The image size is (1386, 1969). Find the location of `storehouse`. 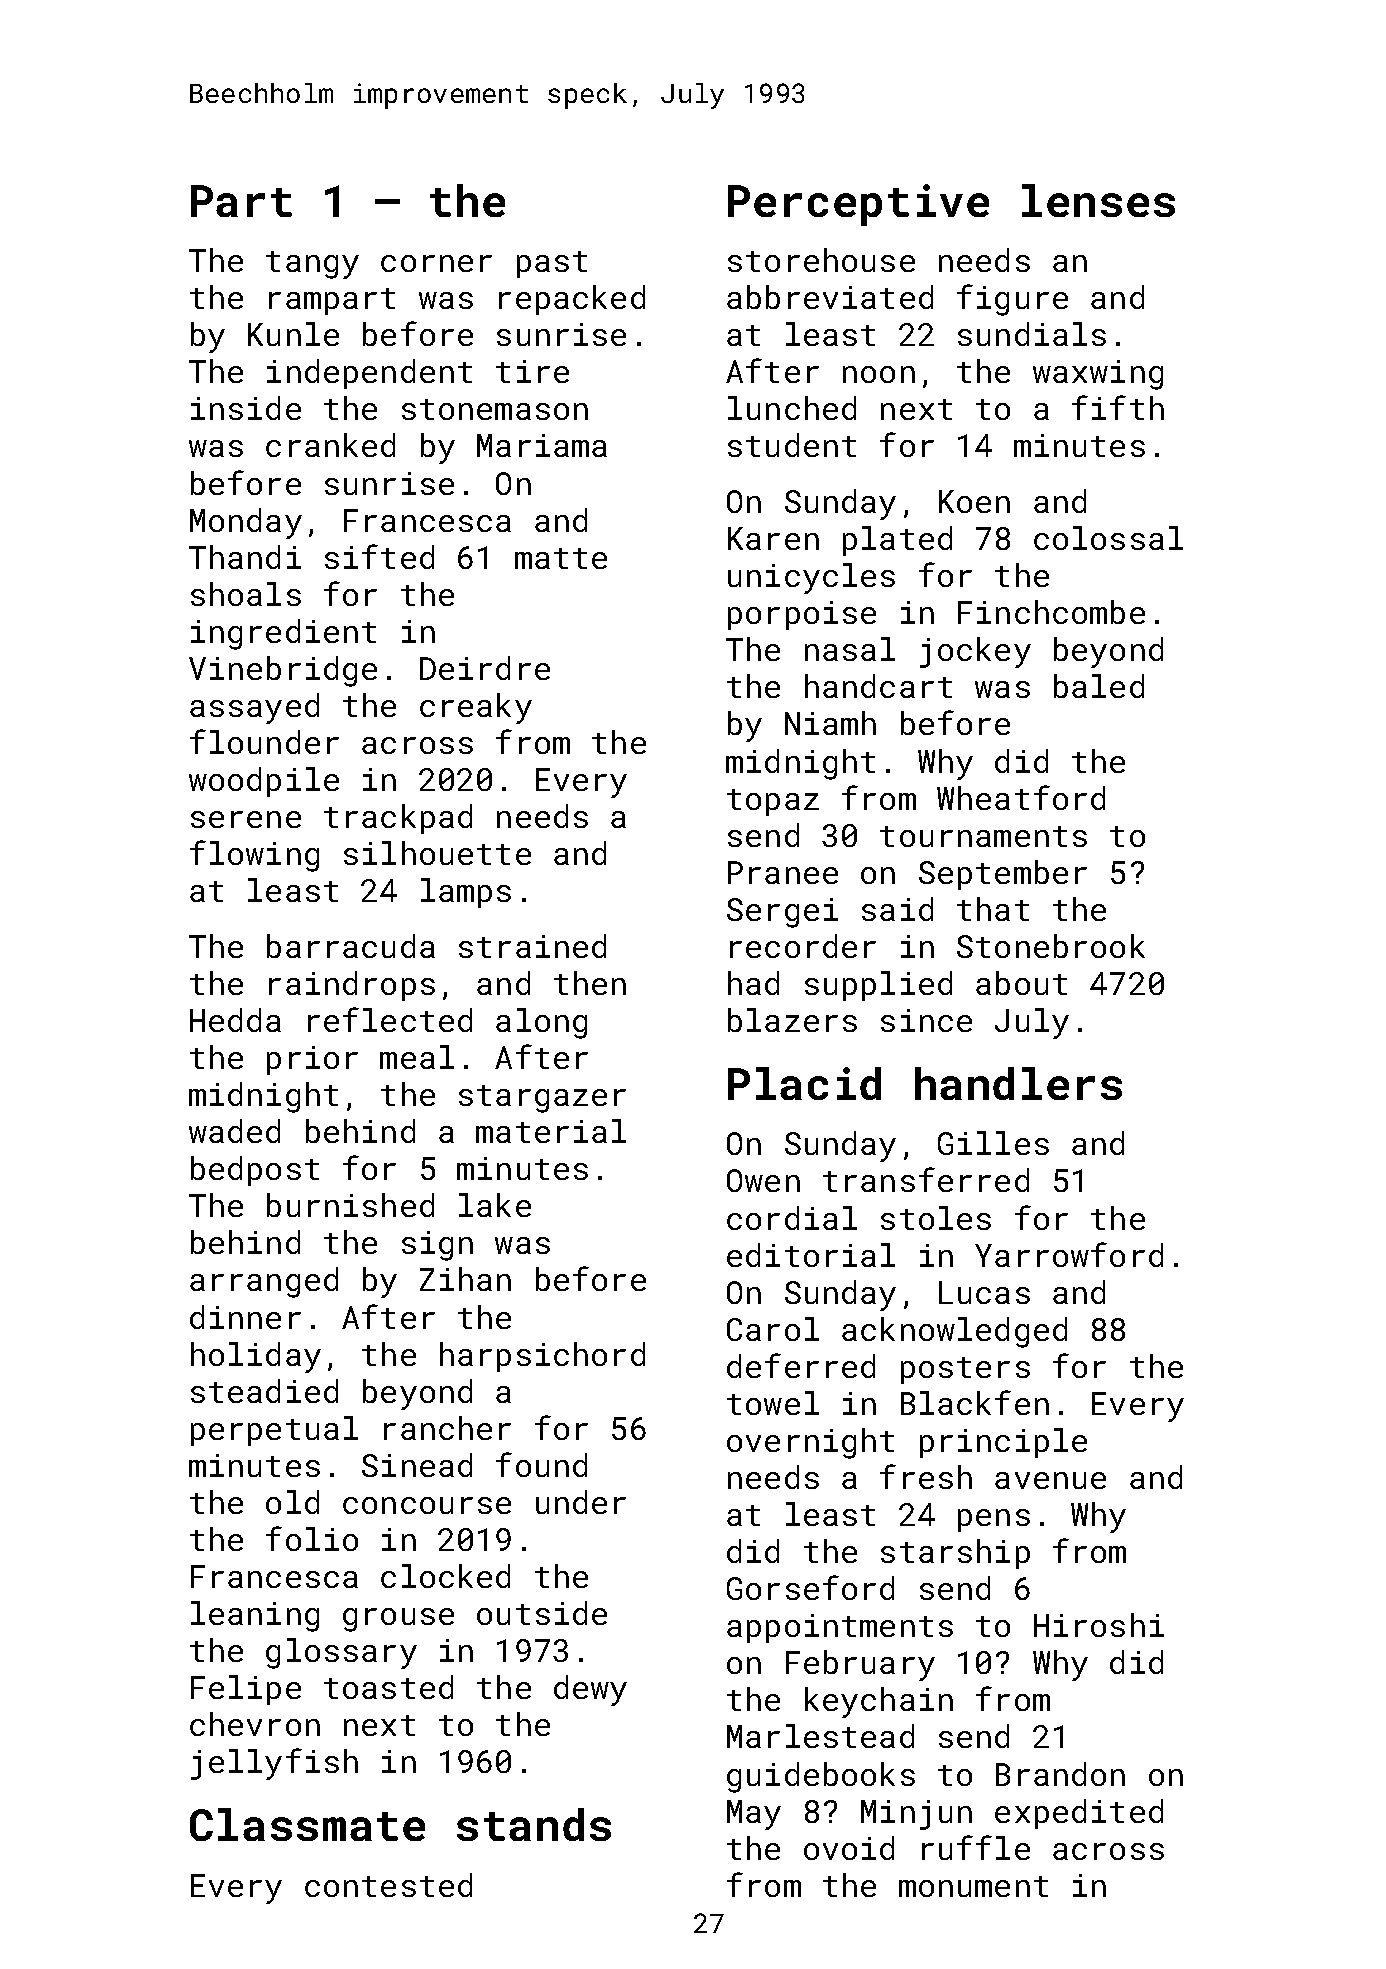

storehouse is located at coordinates (821, 260).
